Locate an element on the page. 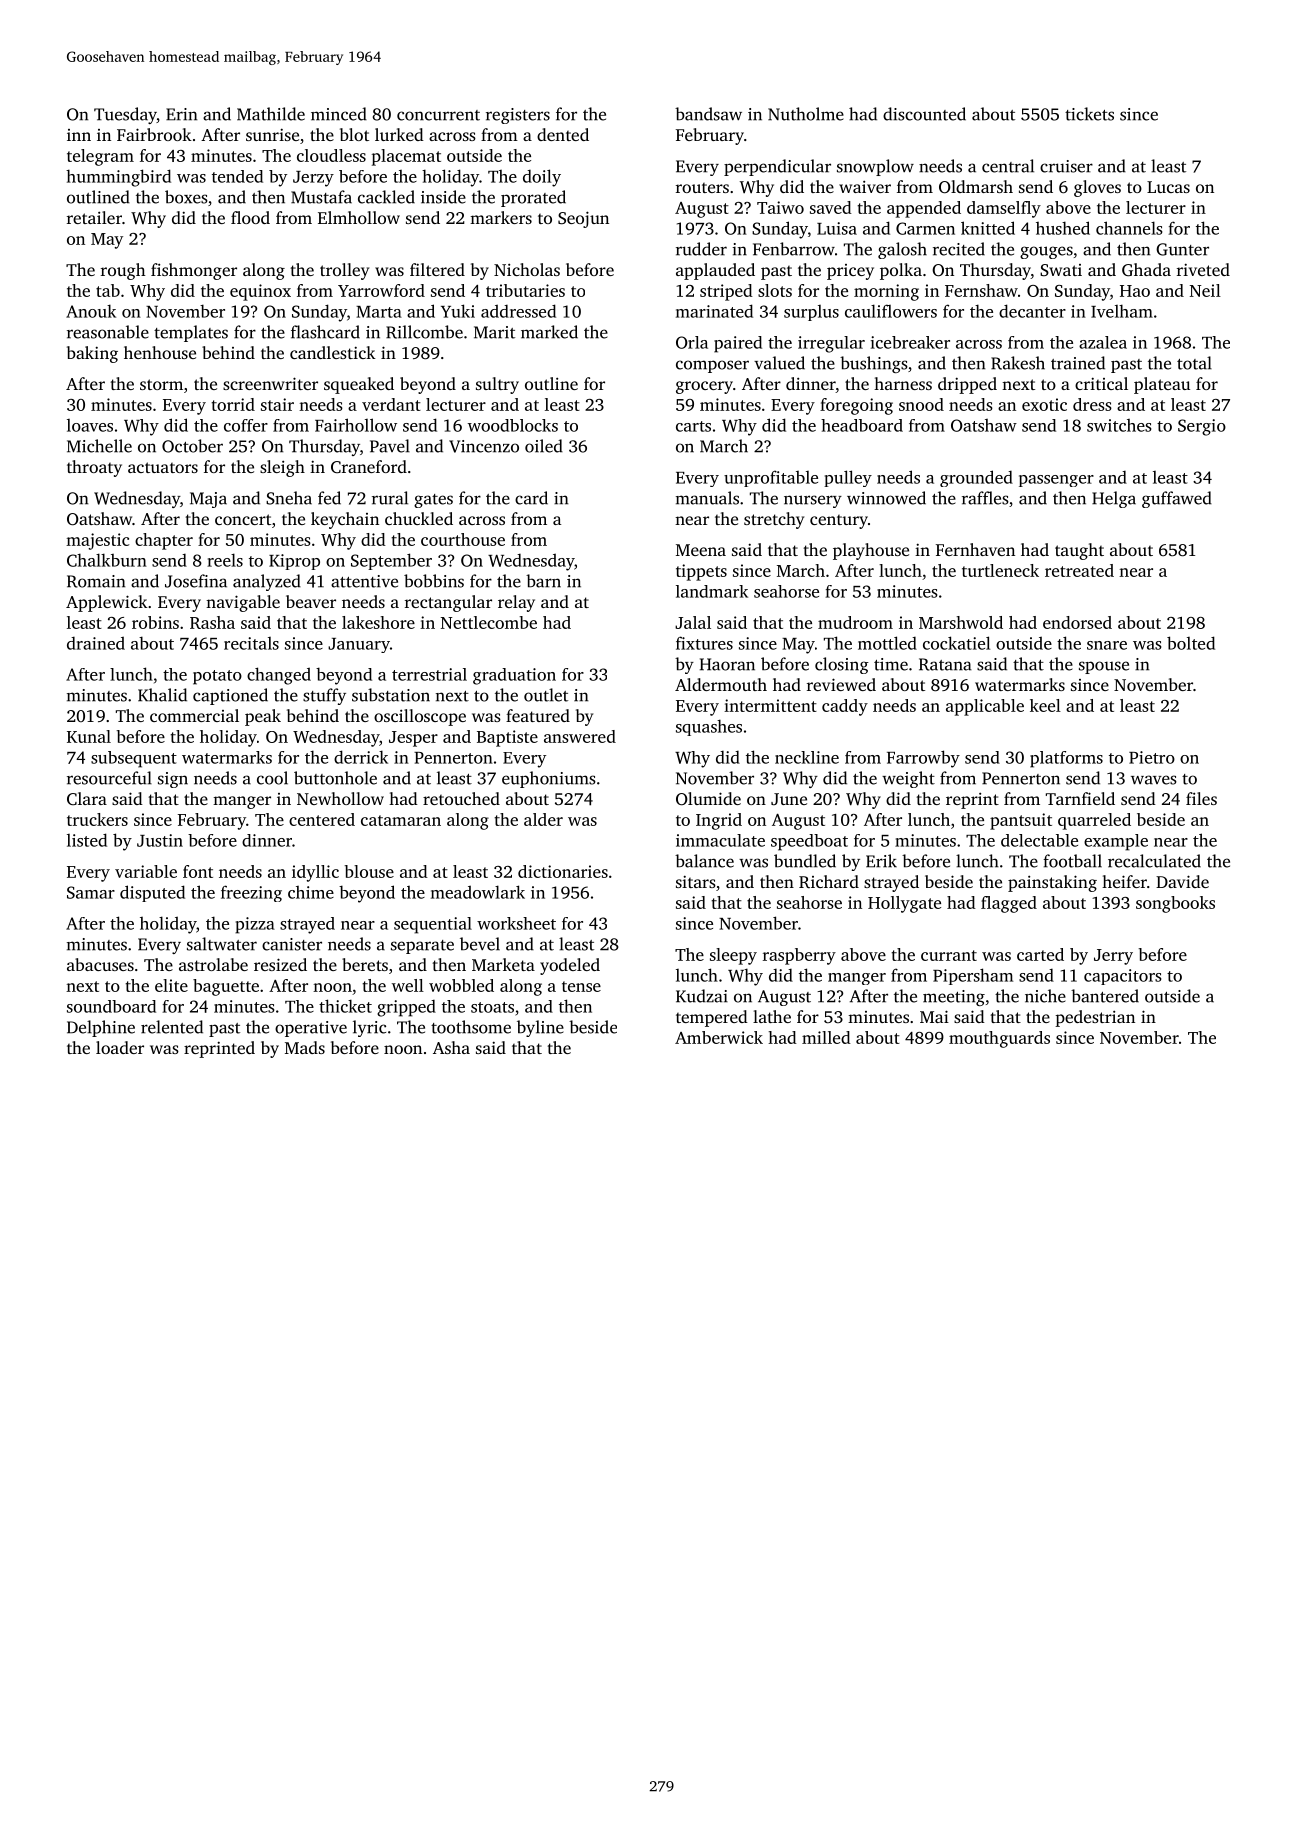  tickets is located at coordinates (1089, 114).
